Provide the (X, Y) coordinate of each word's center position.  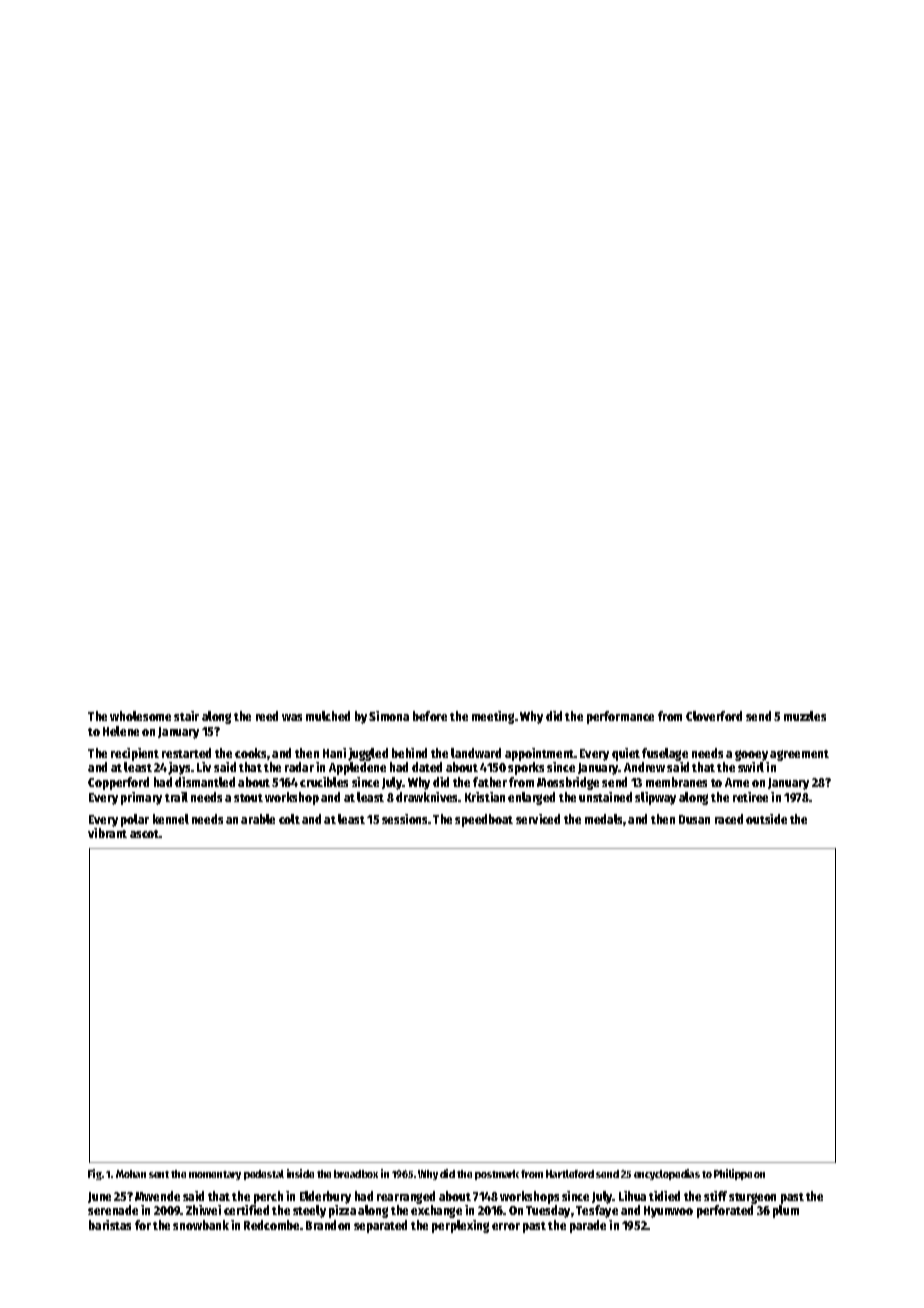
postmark (497, 1175)
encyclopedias (667, 1174)
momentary (215, 1175)
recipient (135, 754)
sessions (404, 819)
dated (427, 767)
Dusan (694, 819)
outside (766, 819)
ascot (144, 834)
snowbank (201, 1225)
